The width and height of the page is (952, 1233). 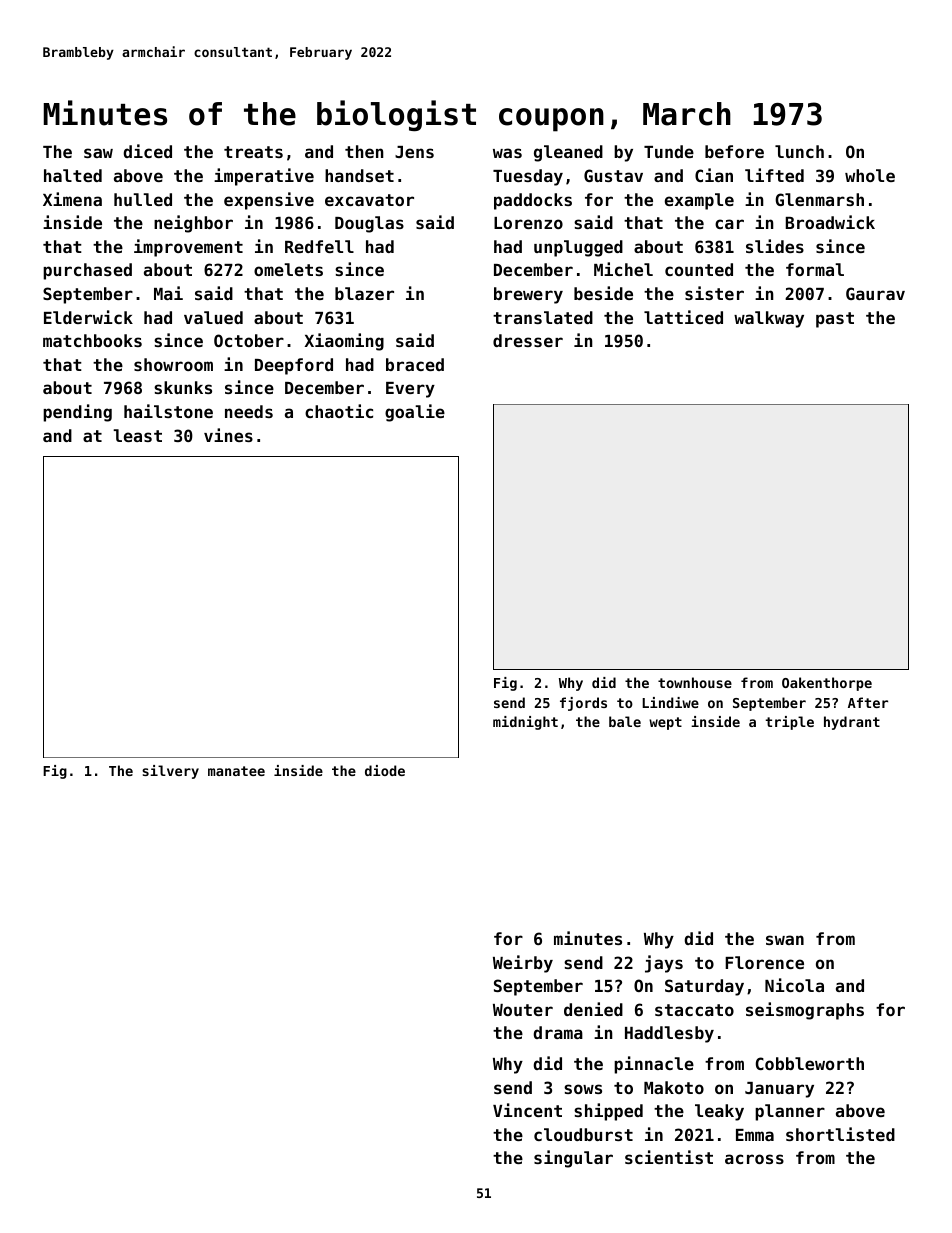 What do you see at coordinates (77, 413) in the page?
I see `pending` at bounding box center [77, 413].
